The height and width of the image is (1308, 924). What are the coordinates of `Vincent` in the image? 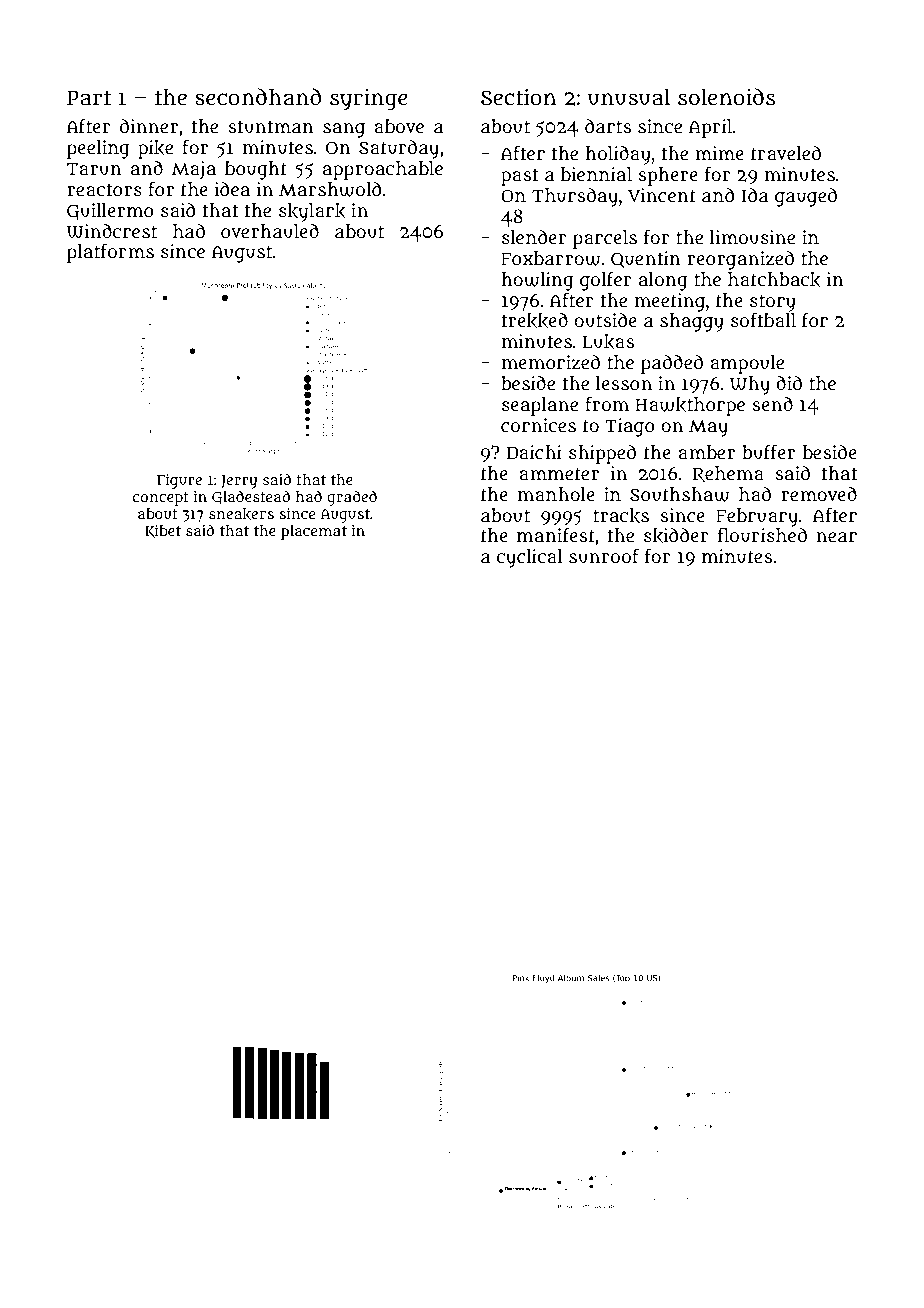 It's located at (662, 195).
